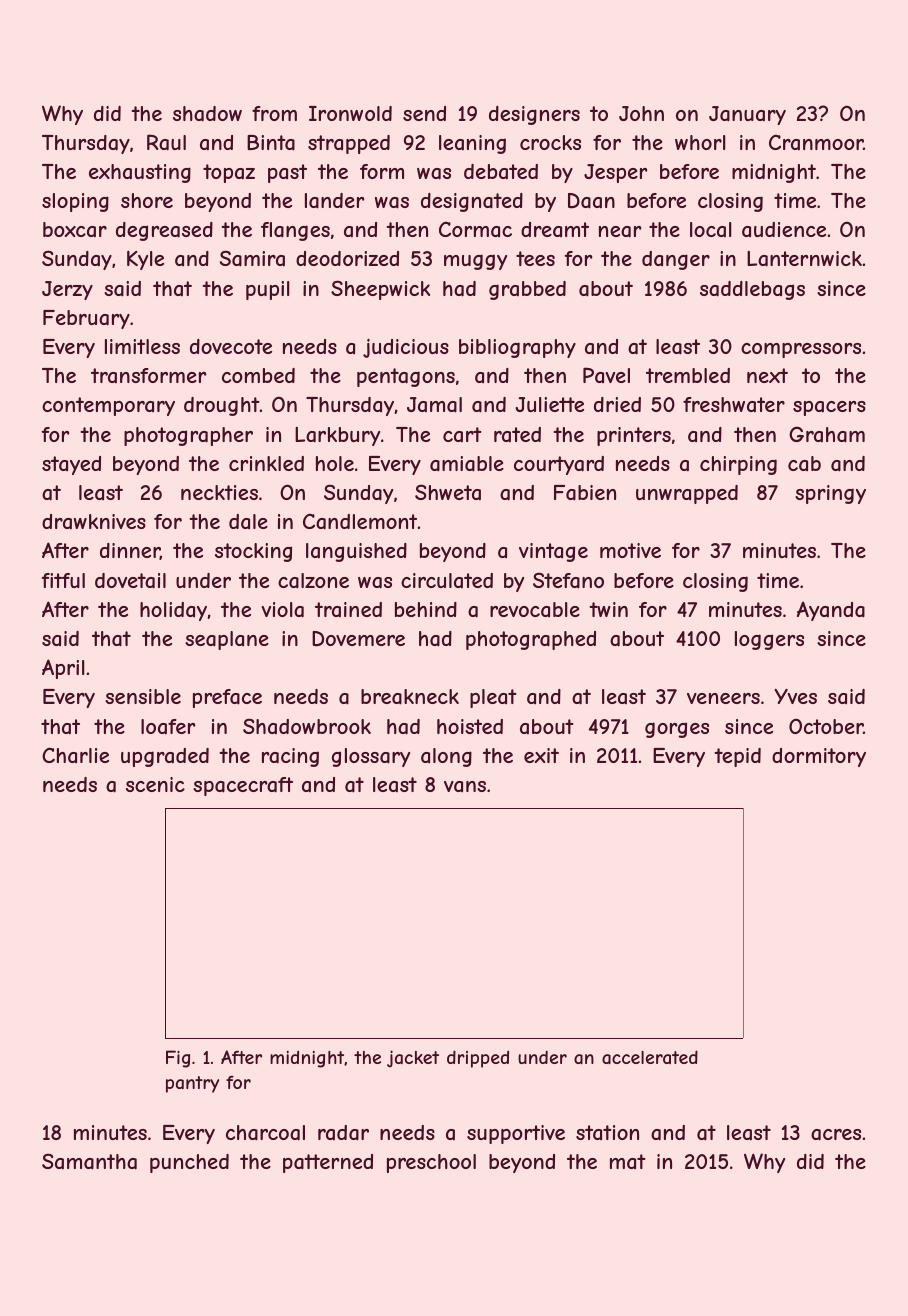  I want to click on punched, so click(189, 1163).
